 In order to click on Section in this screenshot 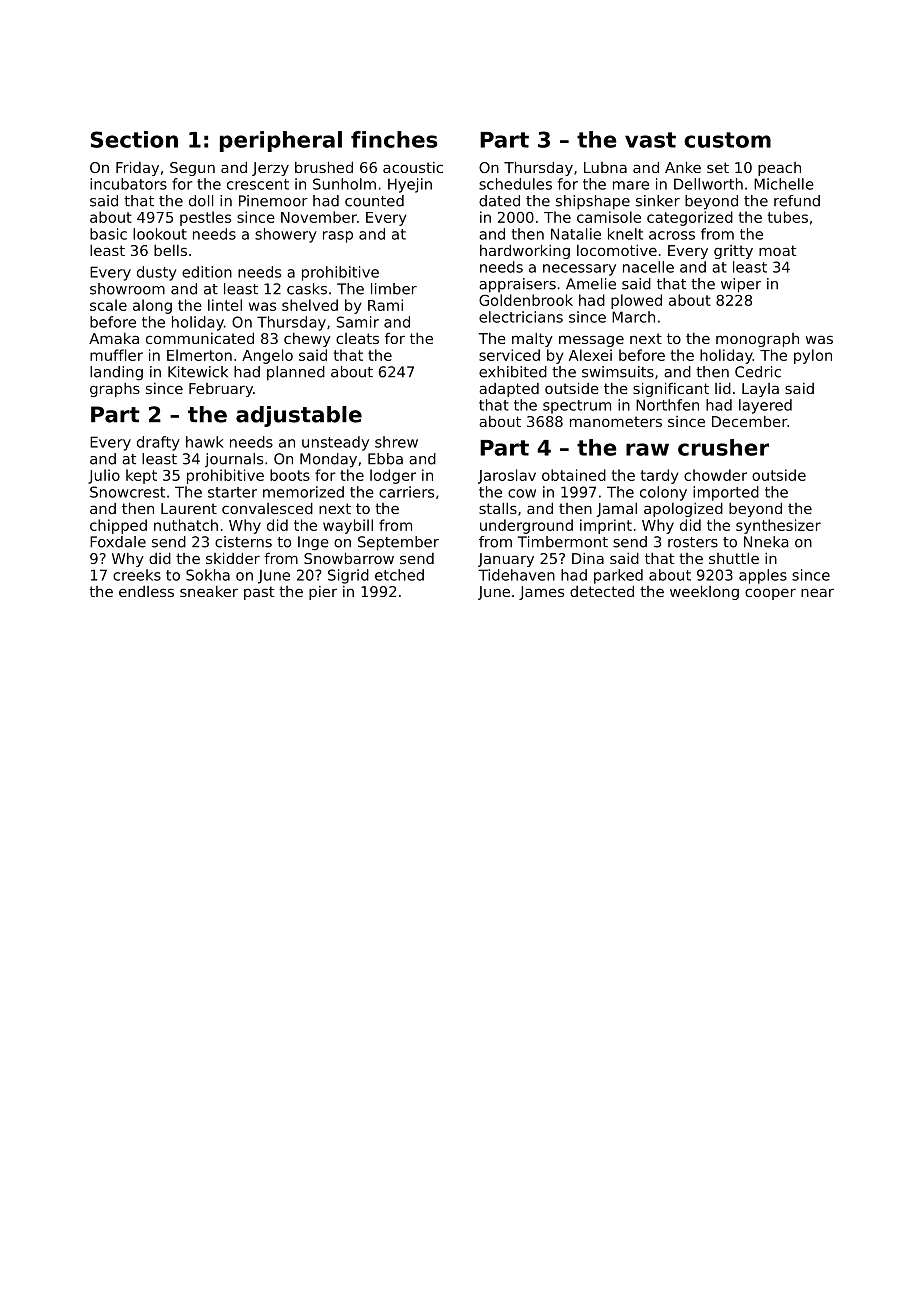, I will do `click(134, 139)`.
